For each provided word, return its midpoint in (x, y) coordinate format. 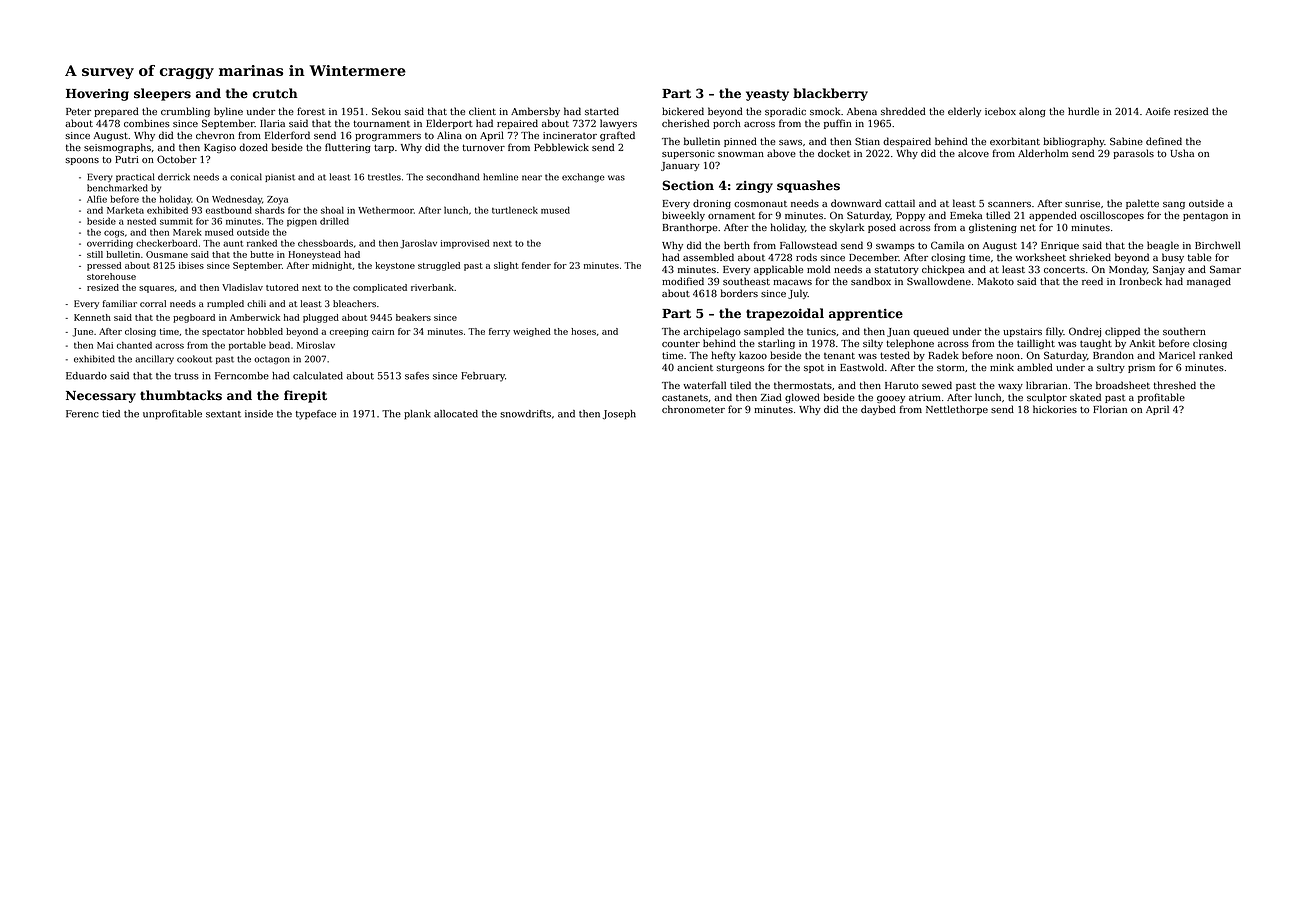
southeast (746, 281)
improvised (465, 244)
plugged (321, 318)
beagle (1163, 246)
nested (141, 221)
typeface (316, 415)
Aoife (1158, 111)
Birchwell (1217, 245)
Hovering (97, 95)
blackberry (830, 94)
